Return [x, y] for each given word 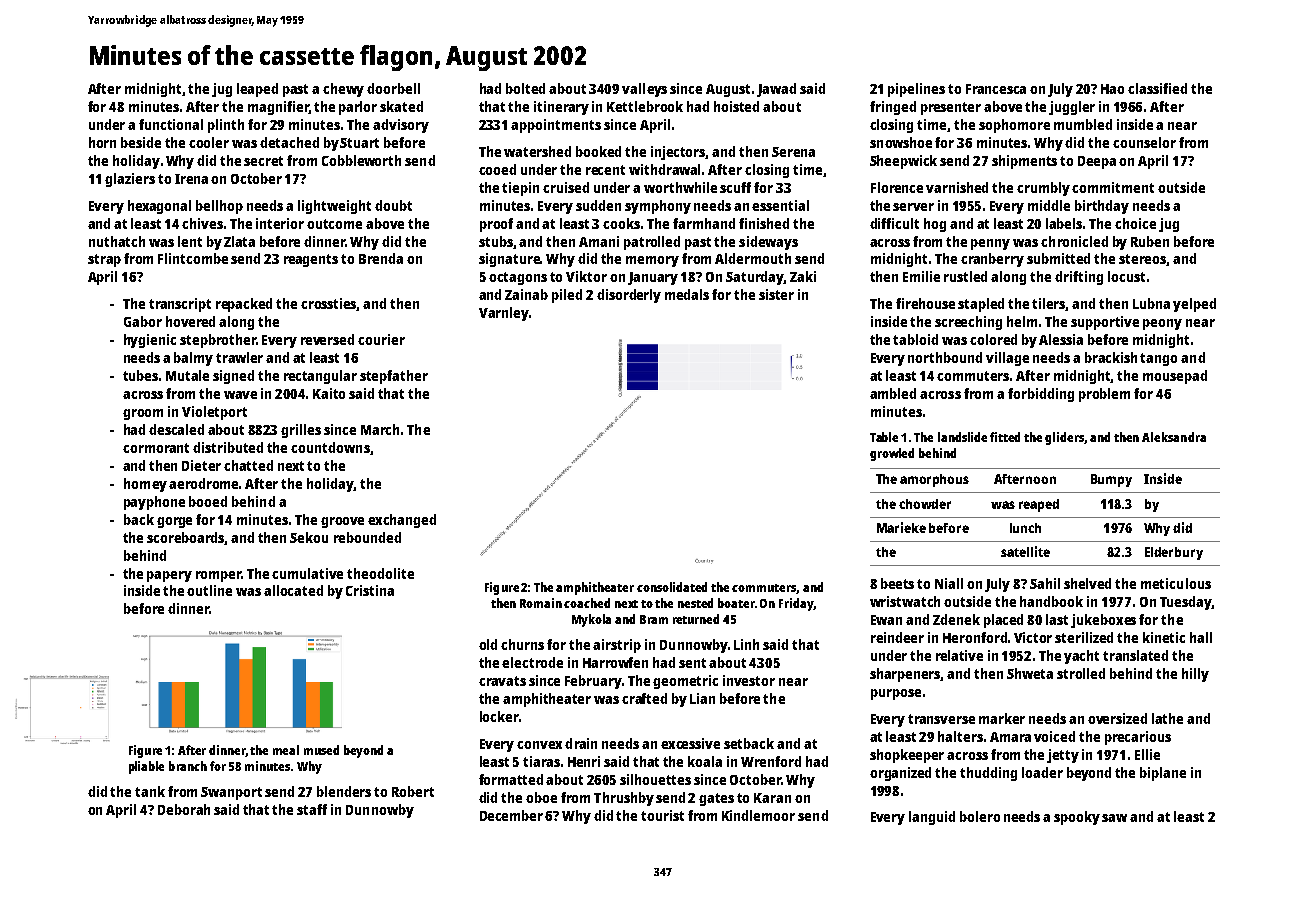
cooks [621, 223]
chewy [343, 90]
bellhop [219, 207]
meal [286, 750]
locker [499, 716]
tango [1158, 359]
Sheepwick [903, 162]
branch [188, 766]
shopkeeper [907, 756]
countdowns [330, 447]
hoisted [736, 106]
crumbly [1043, 189]
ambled [893, 393]
